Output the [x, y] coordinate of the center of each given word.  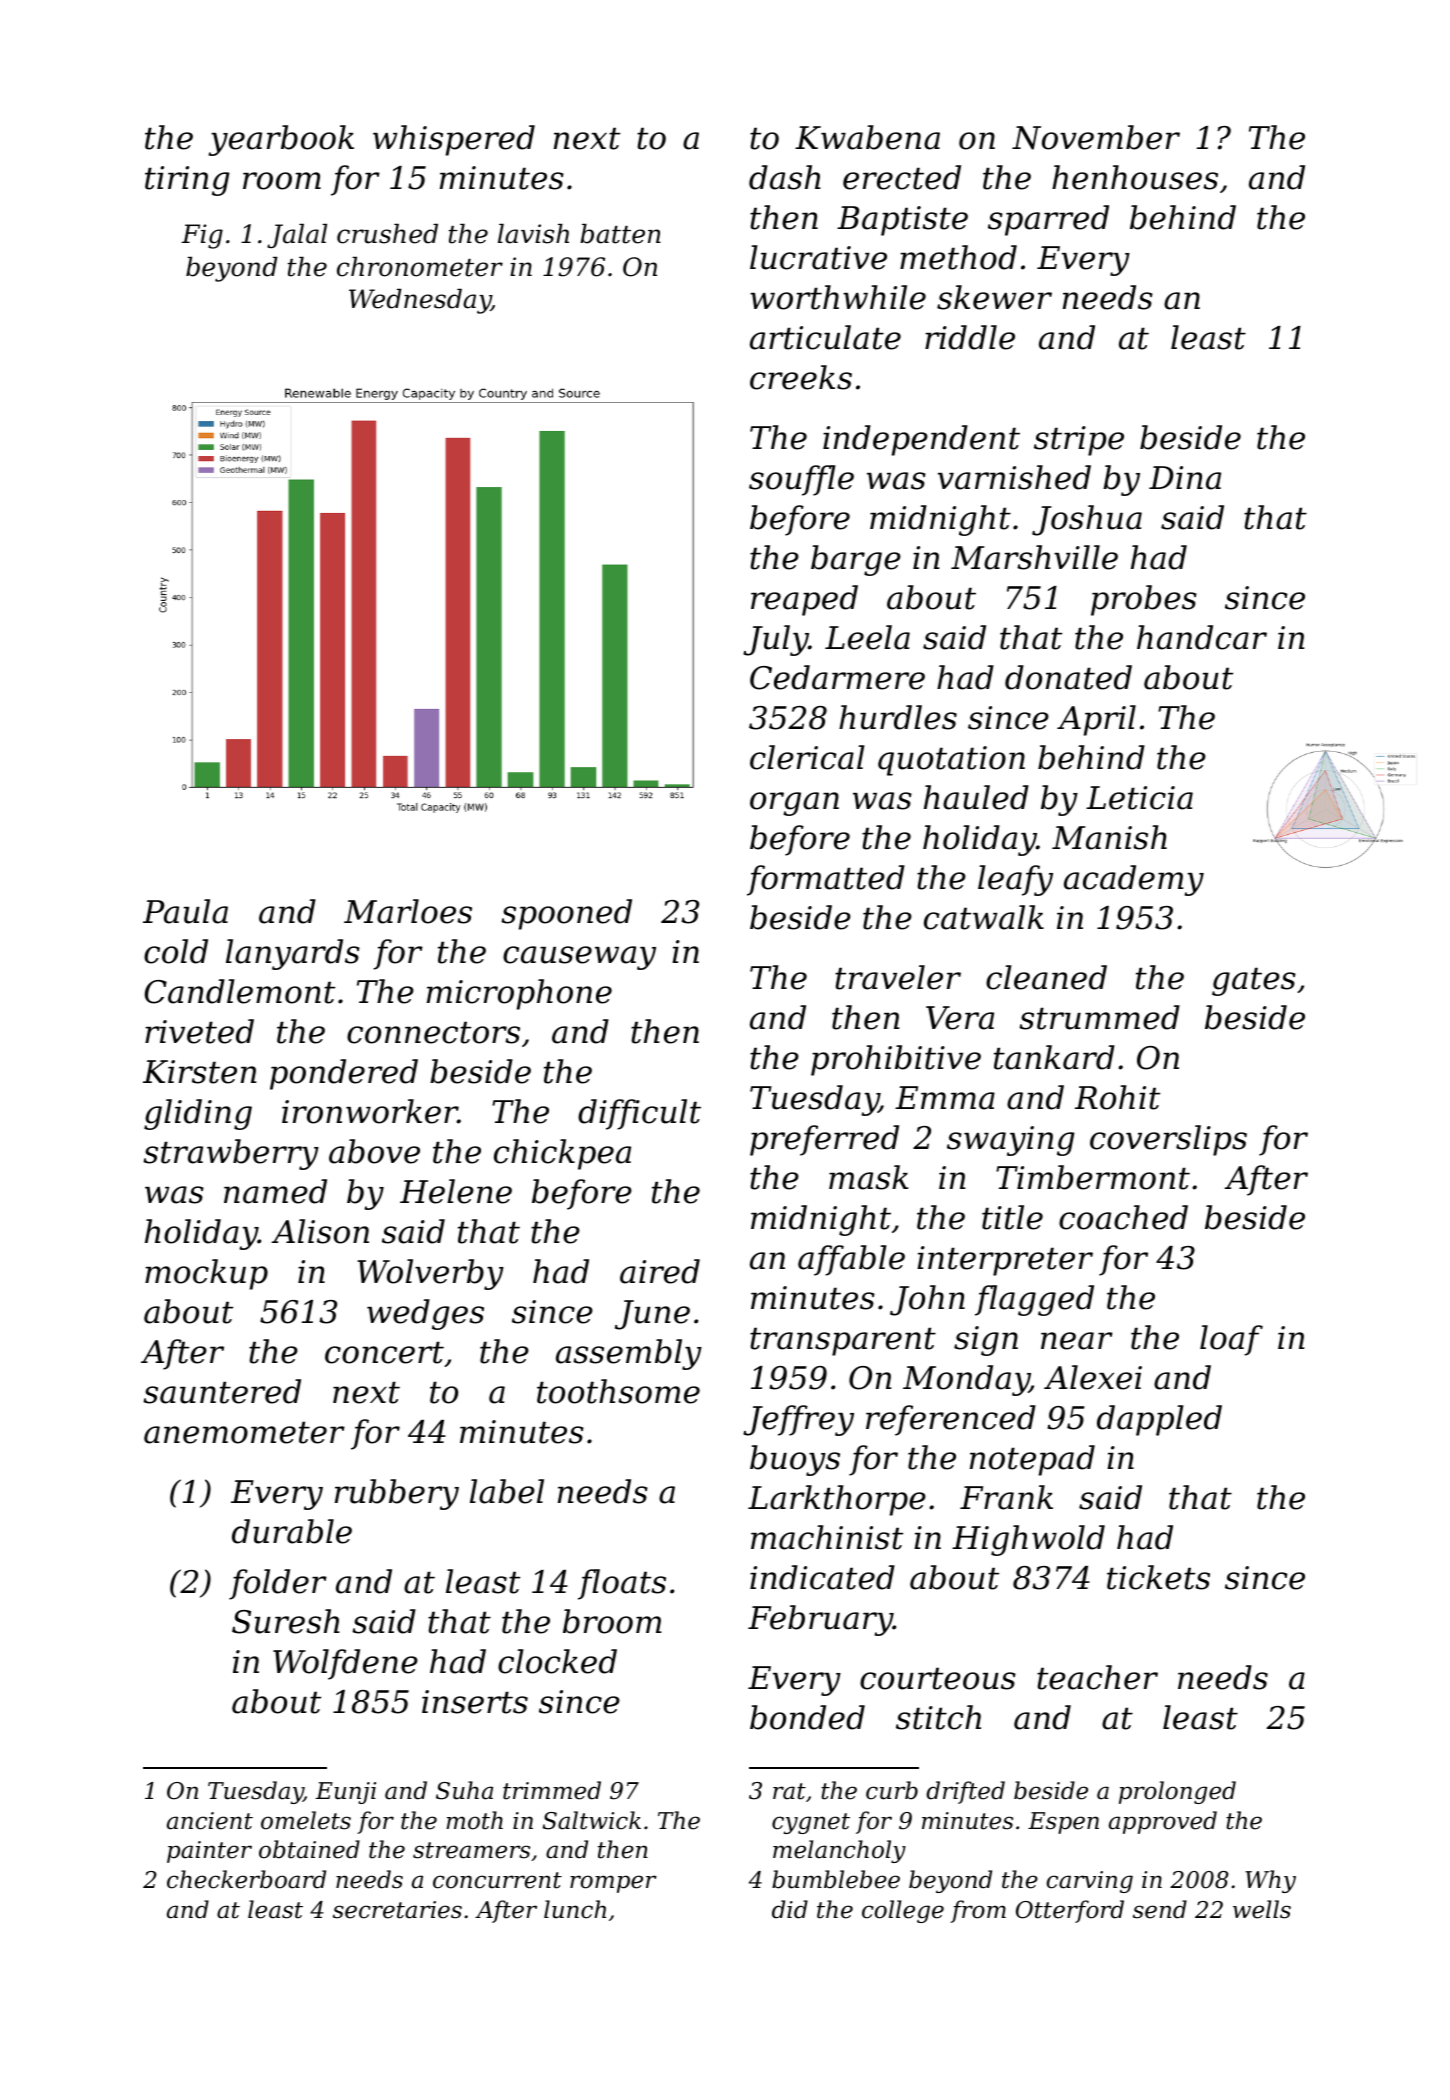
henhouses [1135, 177]
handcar [1202, 637]
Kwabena [867, 137]
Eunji [345, 1793]
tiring [187, 181]
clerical [807, 757]
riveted [199, 1031]
